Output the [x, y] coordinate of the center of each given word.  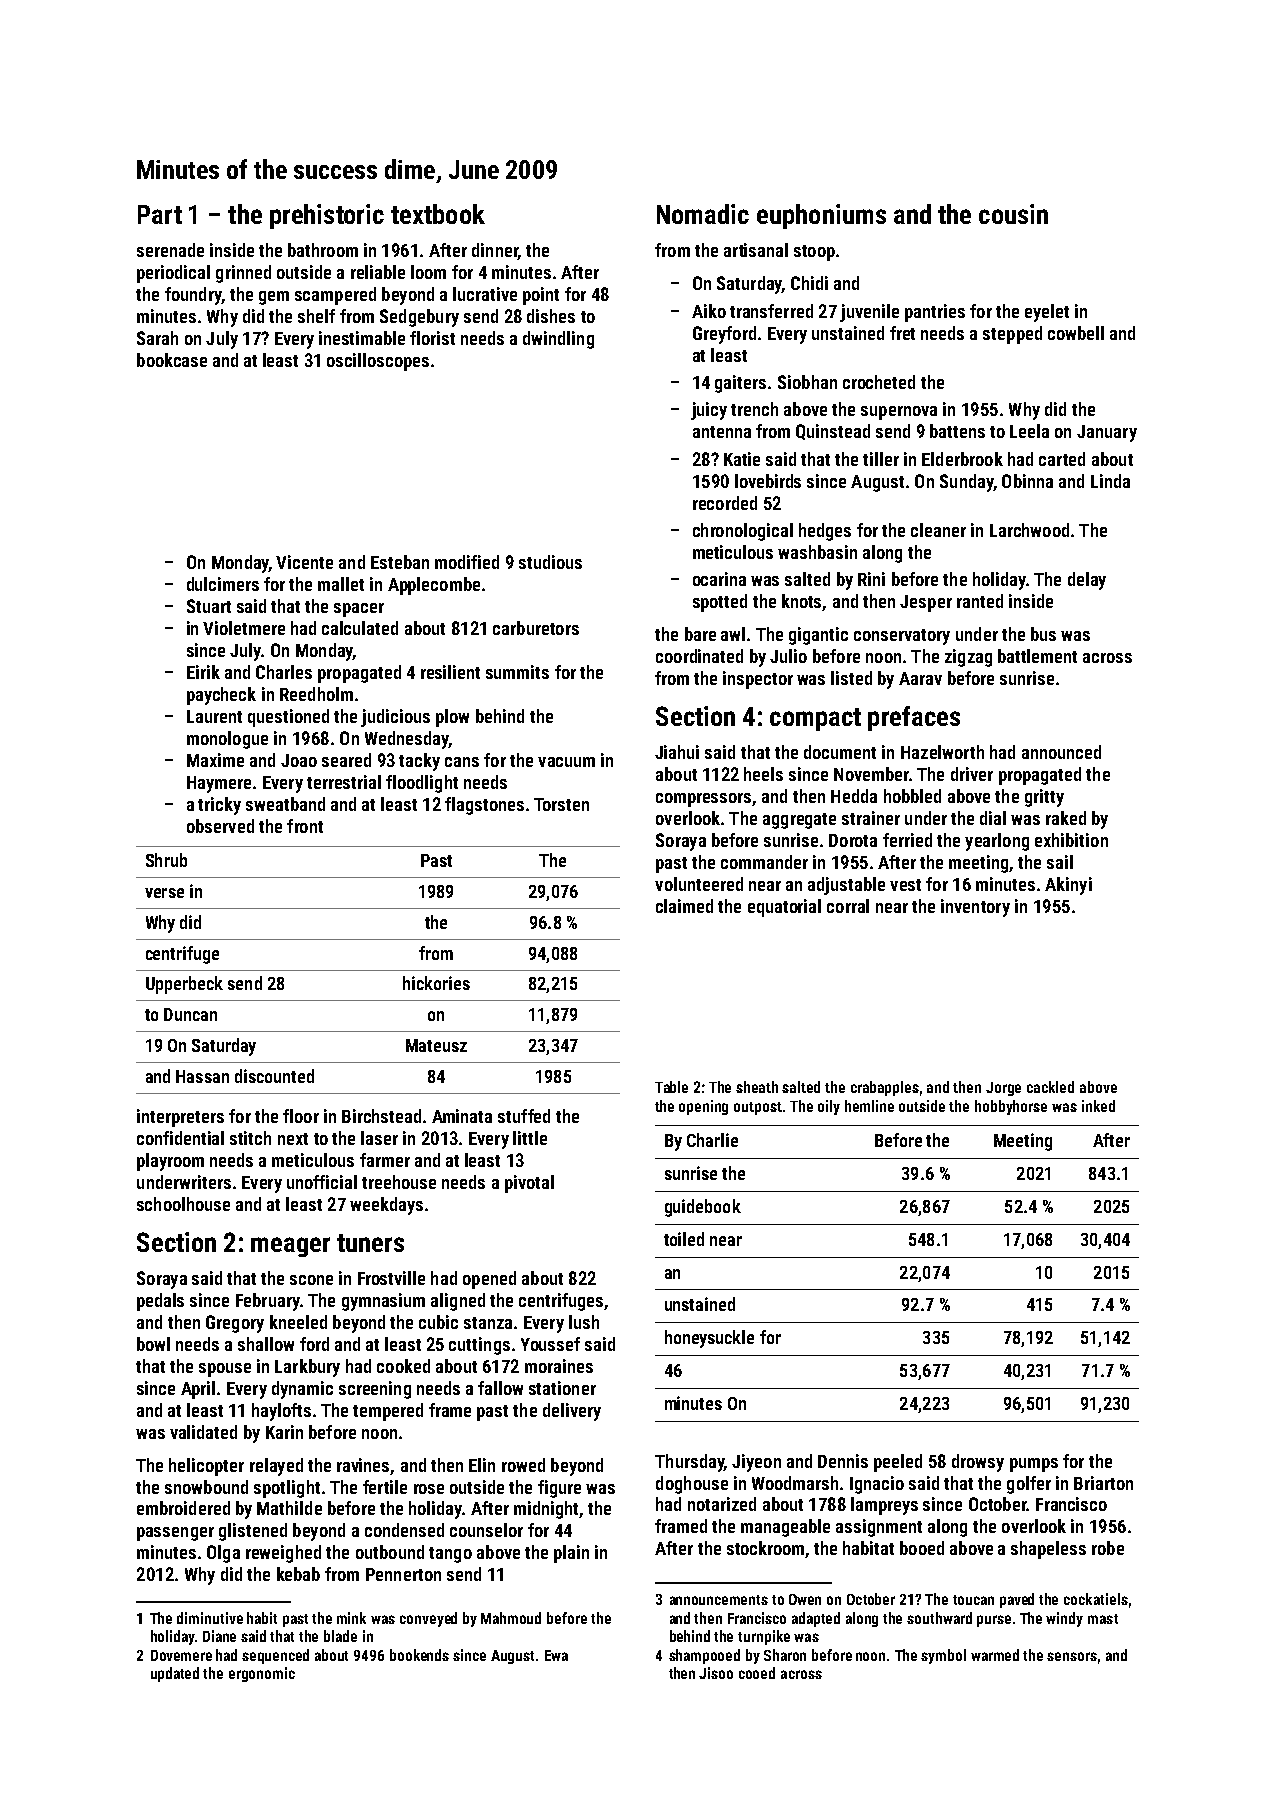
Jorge [1003, 1089]
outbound [390, 1552]
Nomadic [703, 214]
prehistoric [327, 216]
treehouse [399, 1182]
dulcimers [223, 584]
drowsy [978, 1463]
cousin [1013, 214]
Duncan [190, 1014]
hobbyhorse [1011, 1107]
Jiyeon [756, 1463]
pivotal [529, 1184]
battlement [1037, 656]
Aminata [462, 1116]
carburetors [536, 628]
